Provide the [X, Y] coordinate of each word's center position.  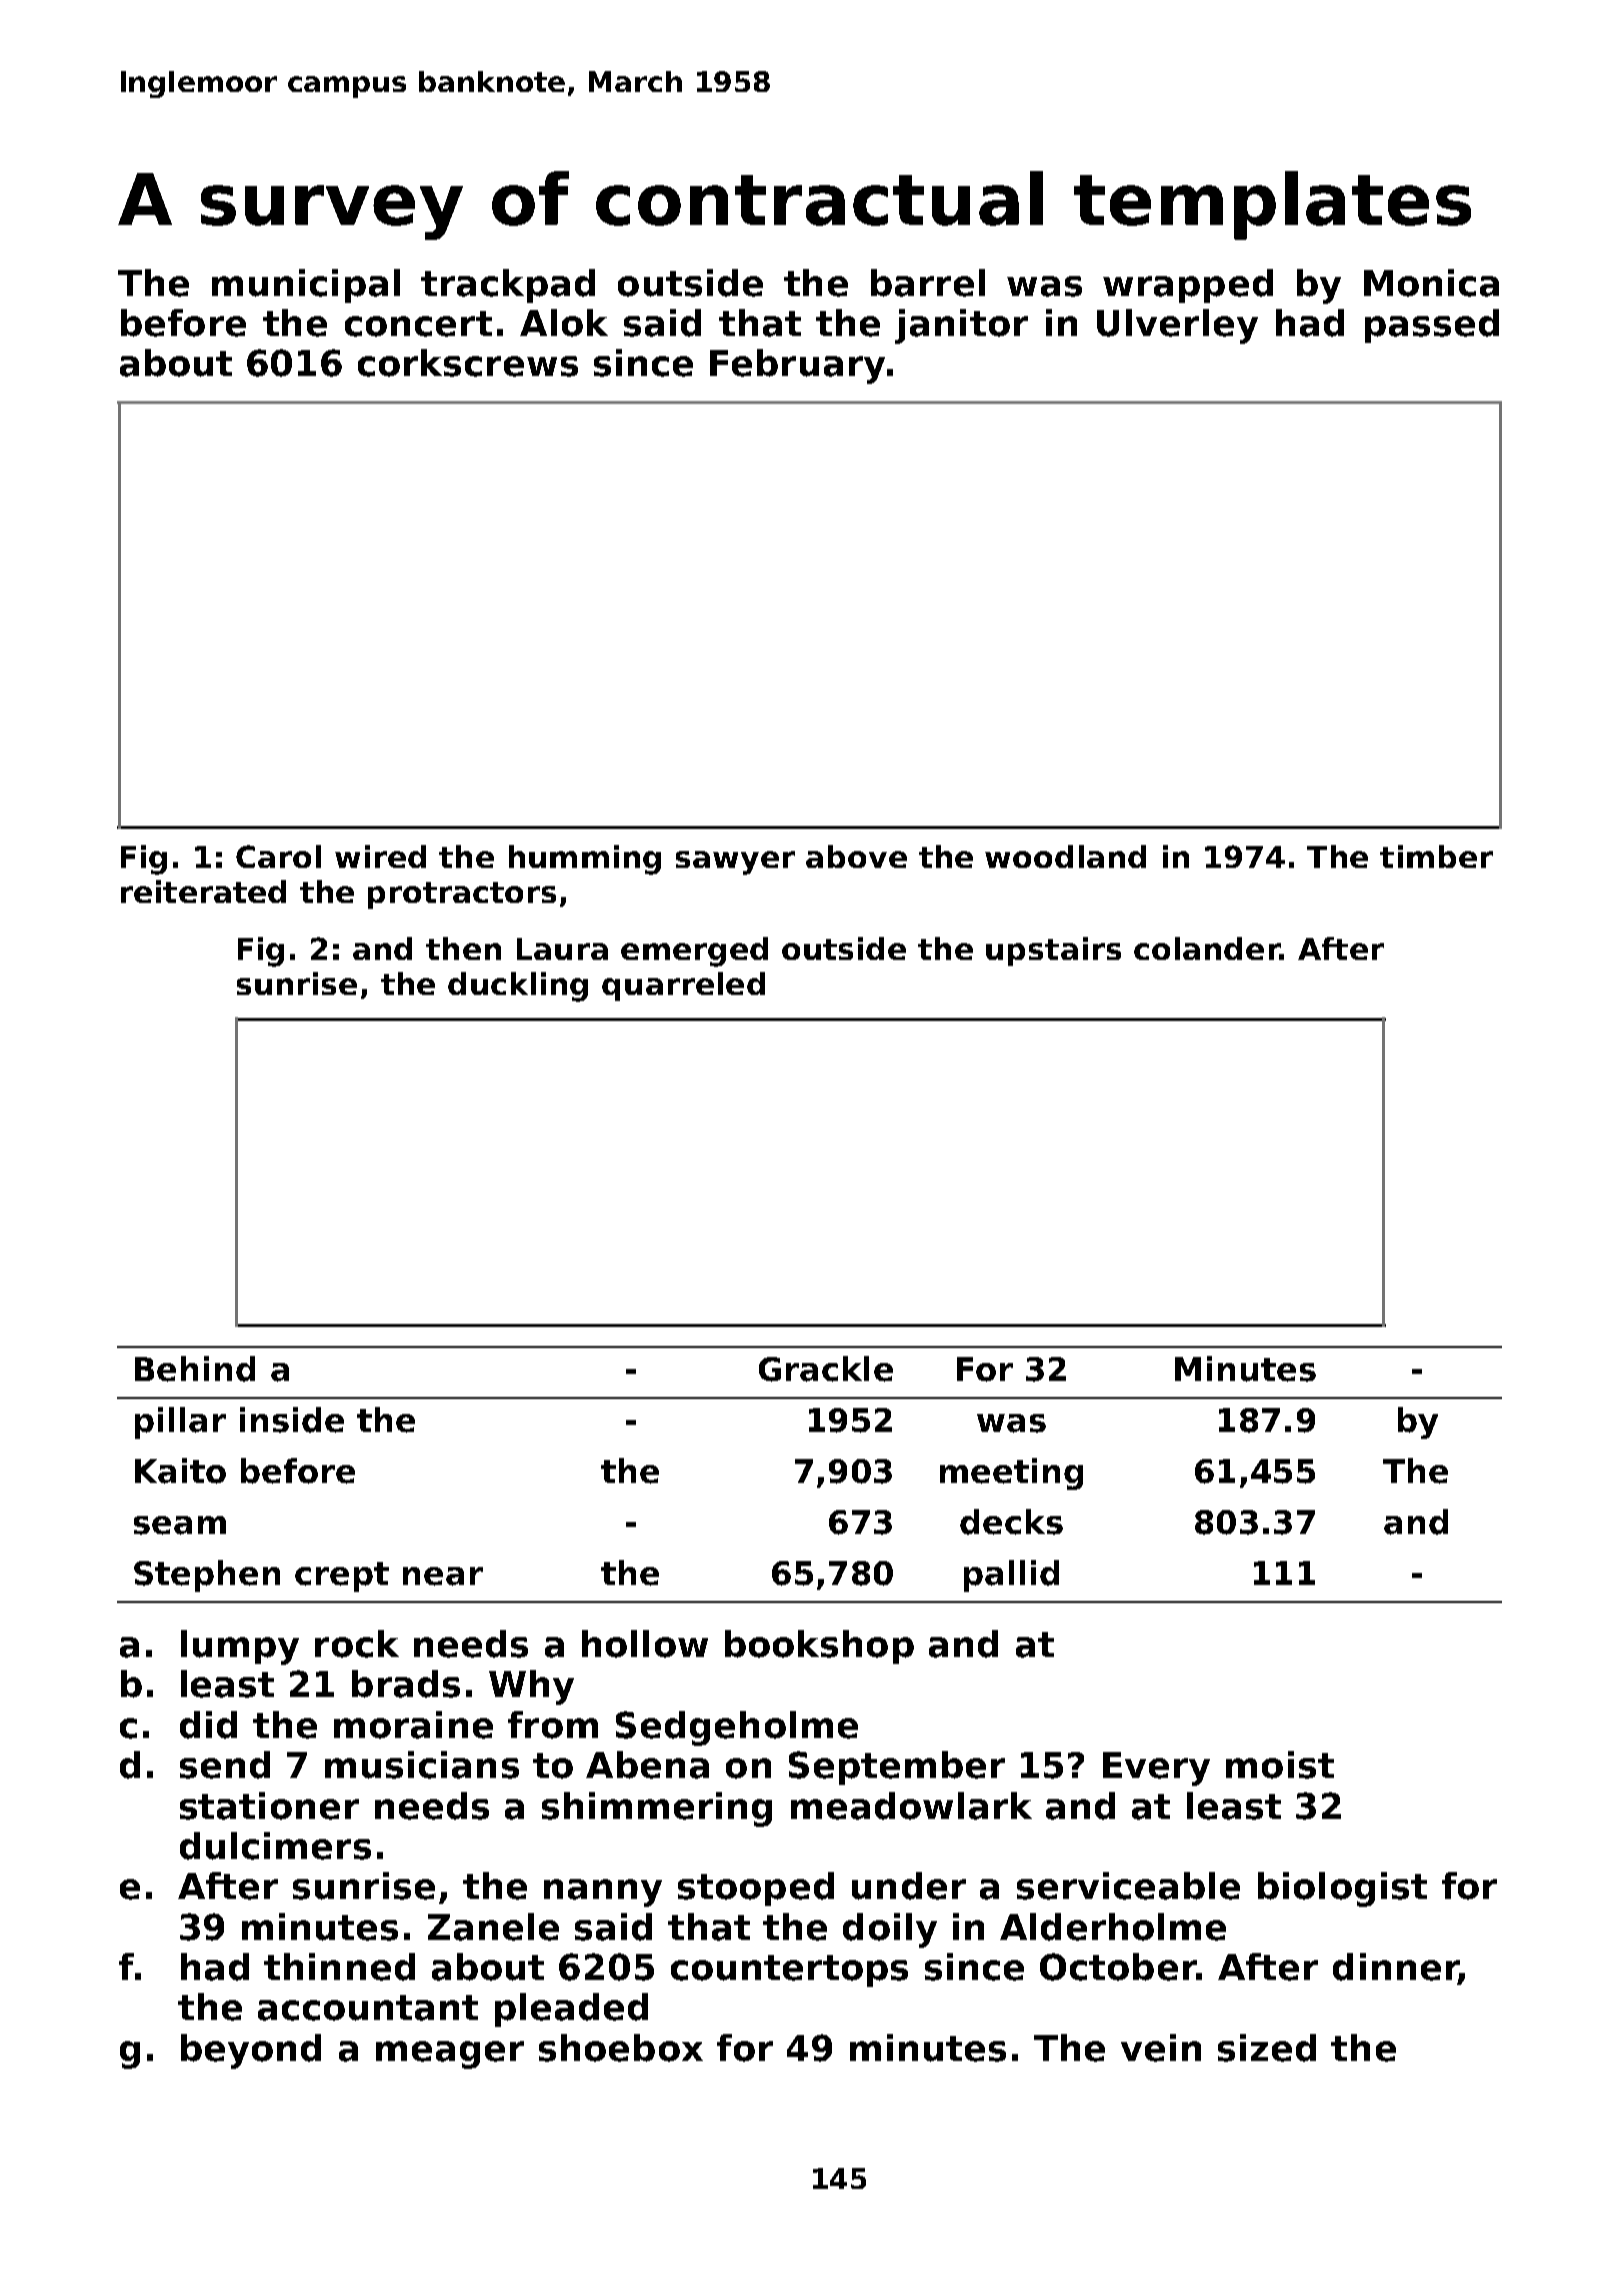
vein [1161, 2048]
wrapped [1188, 286]
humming [585, 860]
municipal [306, 286]
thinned [339, 1967]
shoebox [621, 2048]
